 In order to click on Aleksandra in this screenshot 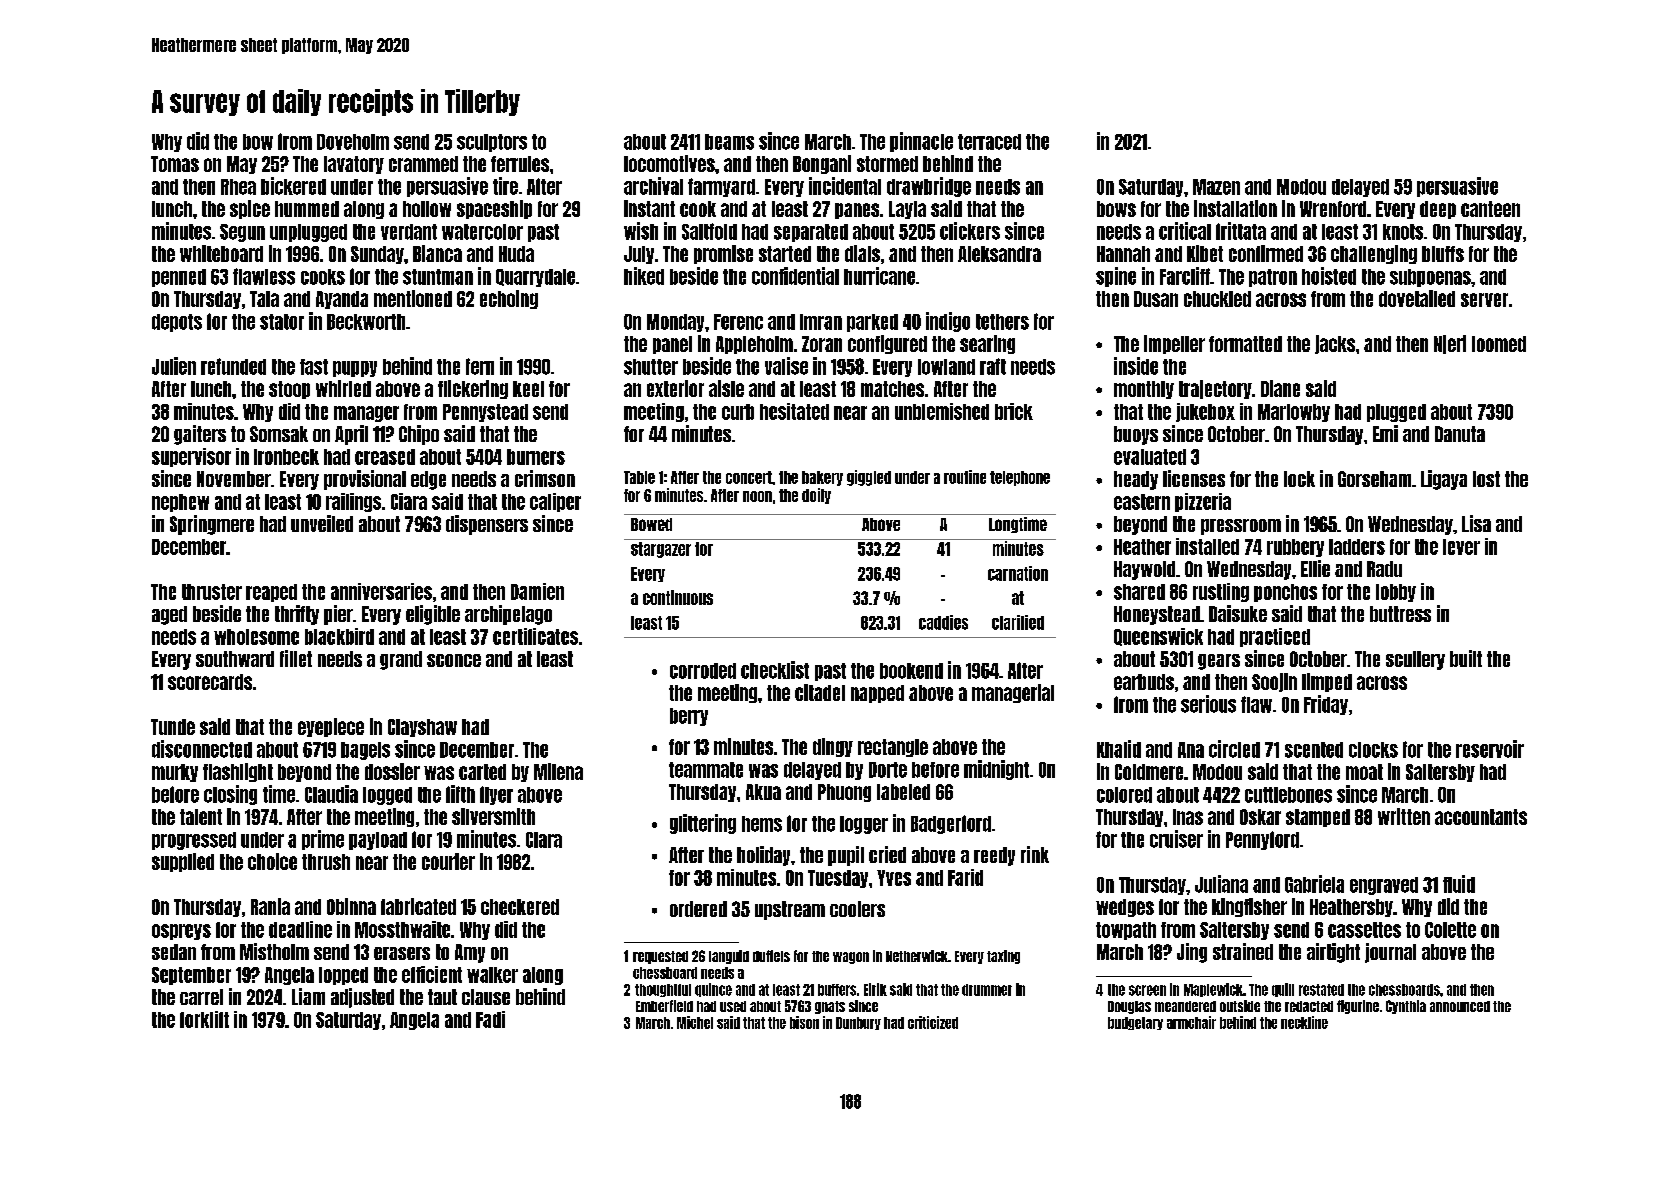, I will do `click(999, 254)`.
